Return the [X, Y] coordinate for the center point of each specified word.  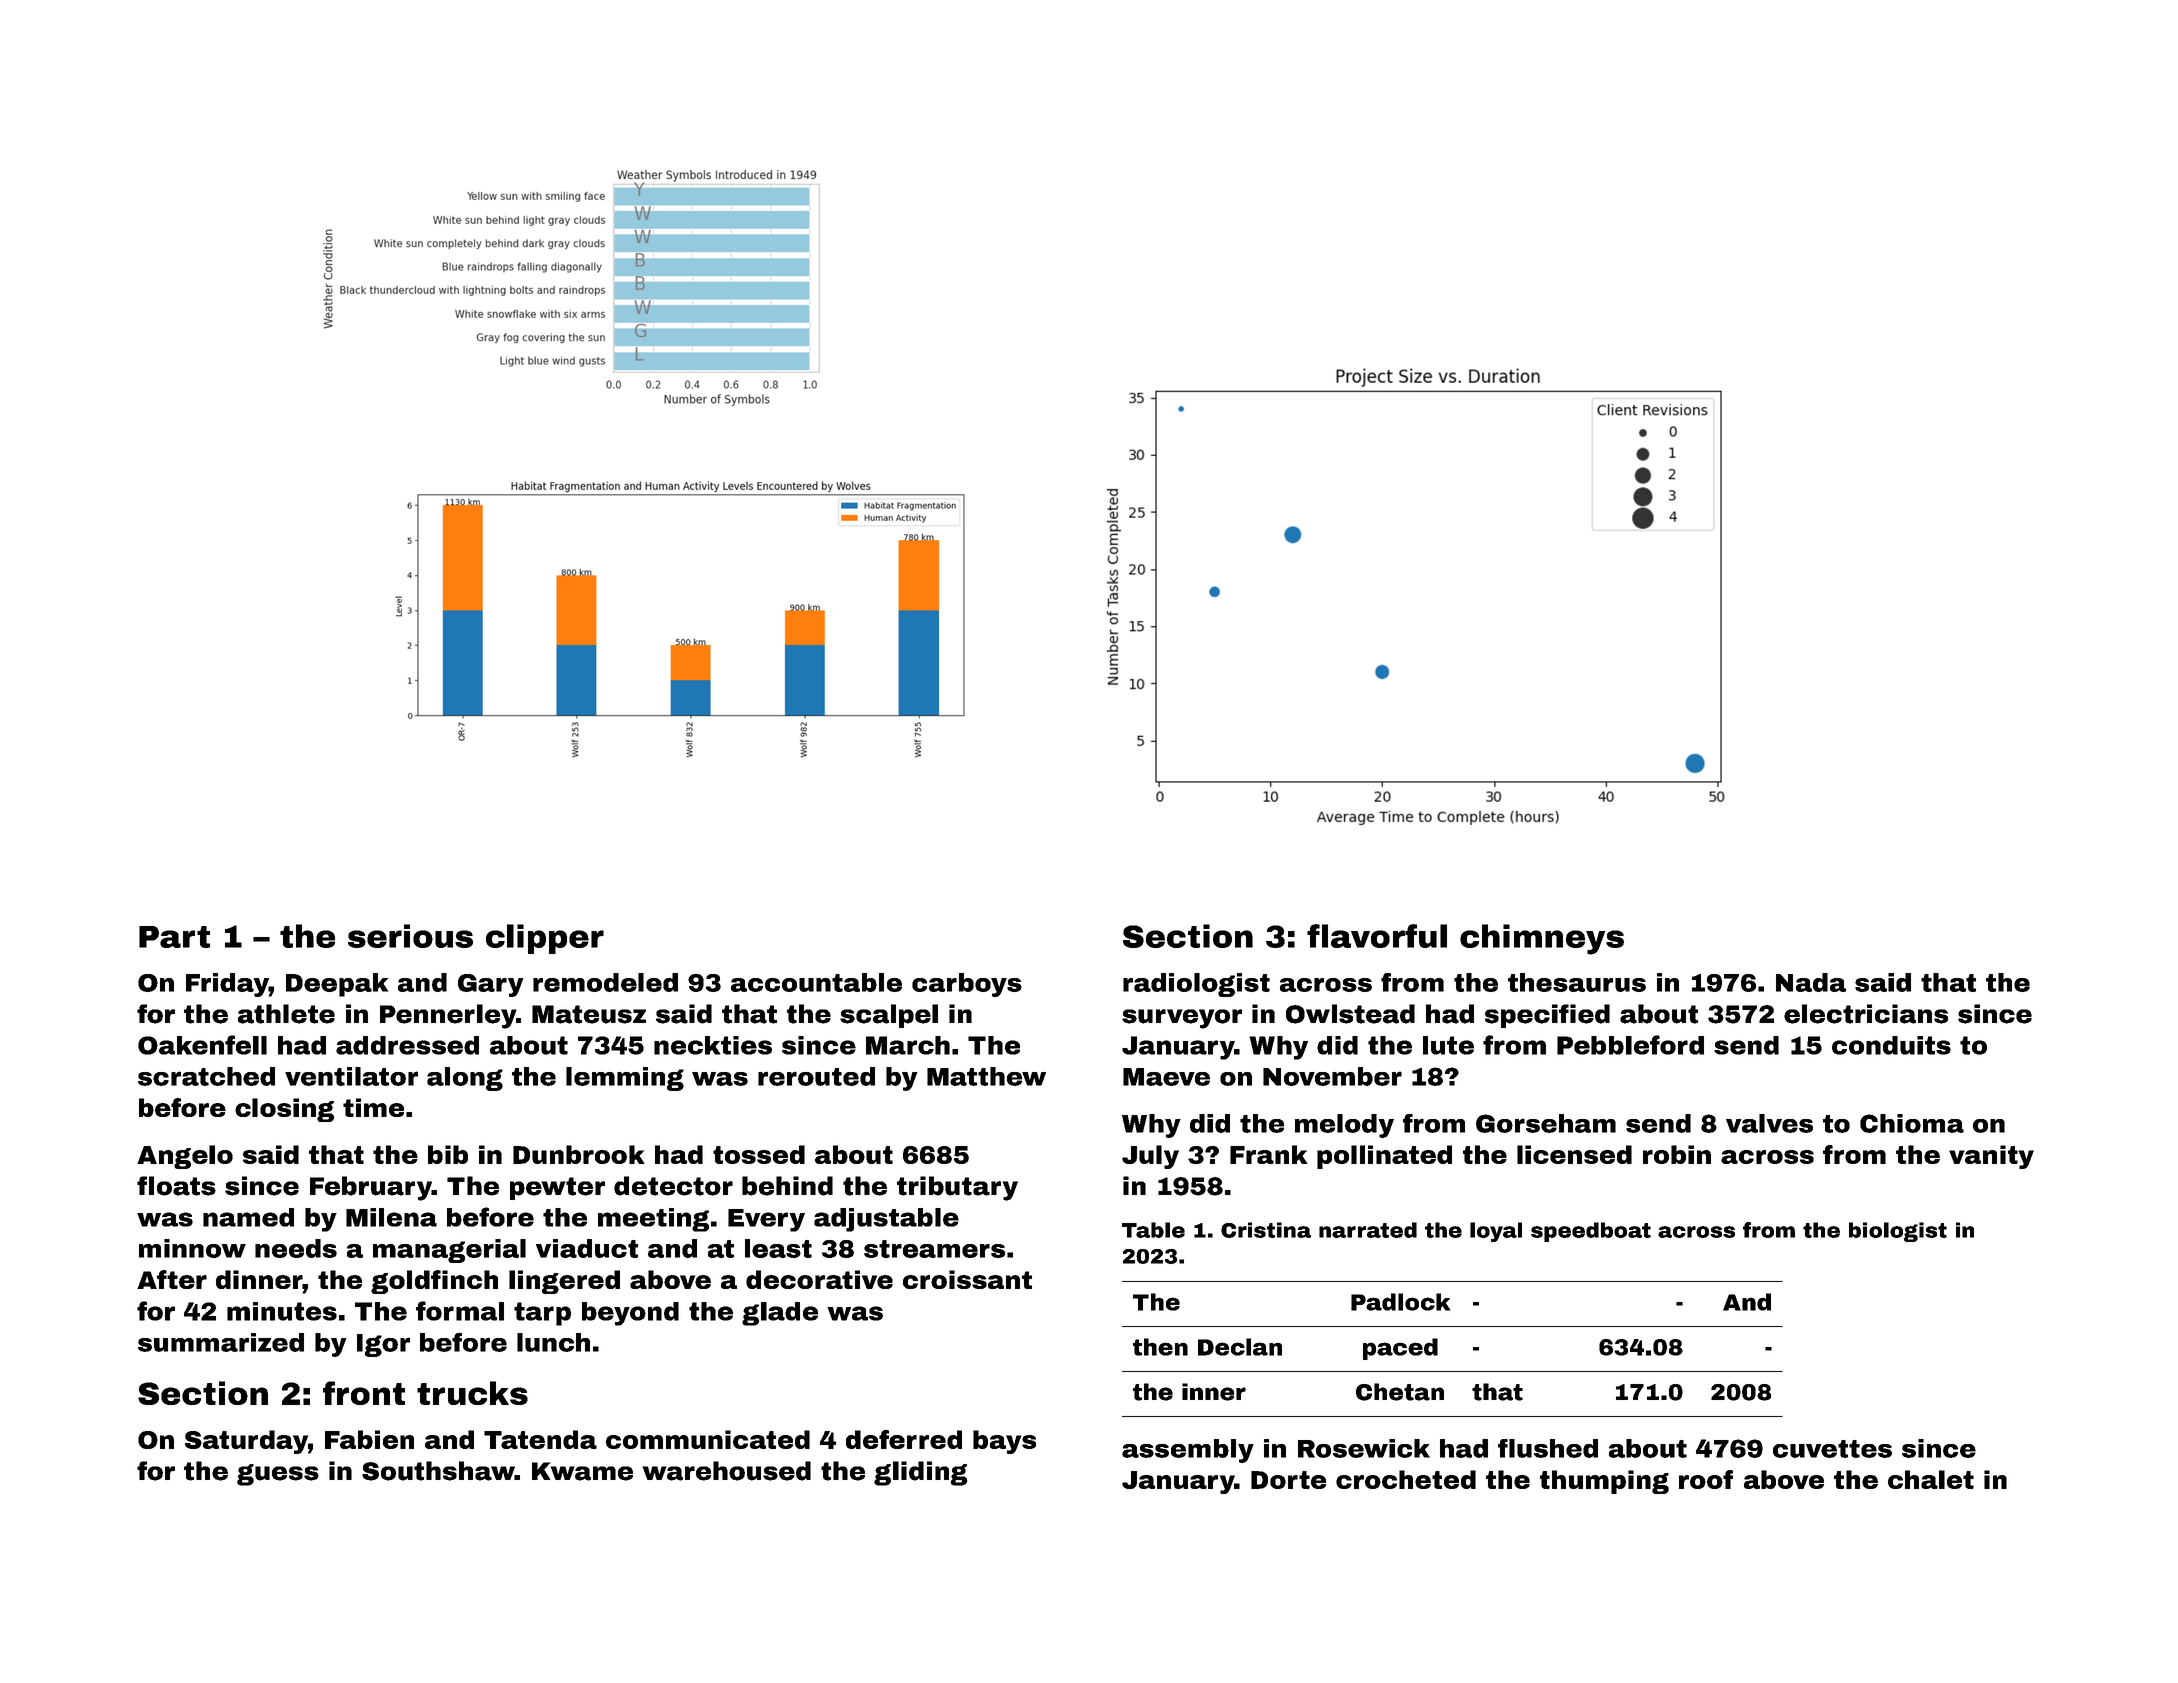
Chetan [1400, 1392]
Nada [1811, 982]
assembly [1188, 1451]
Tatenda [540, 1439]
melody [1344, 1126]
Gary [491, 985]
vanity [1991, 1157]
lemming [625, 1079]
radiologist [1196, 985]
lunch [553, 1342]
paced [1400, 1349]
